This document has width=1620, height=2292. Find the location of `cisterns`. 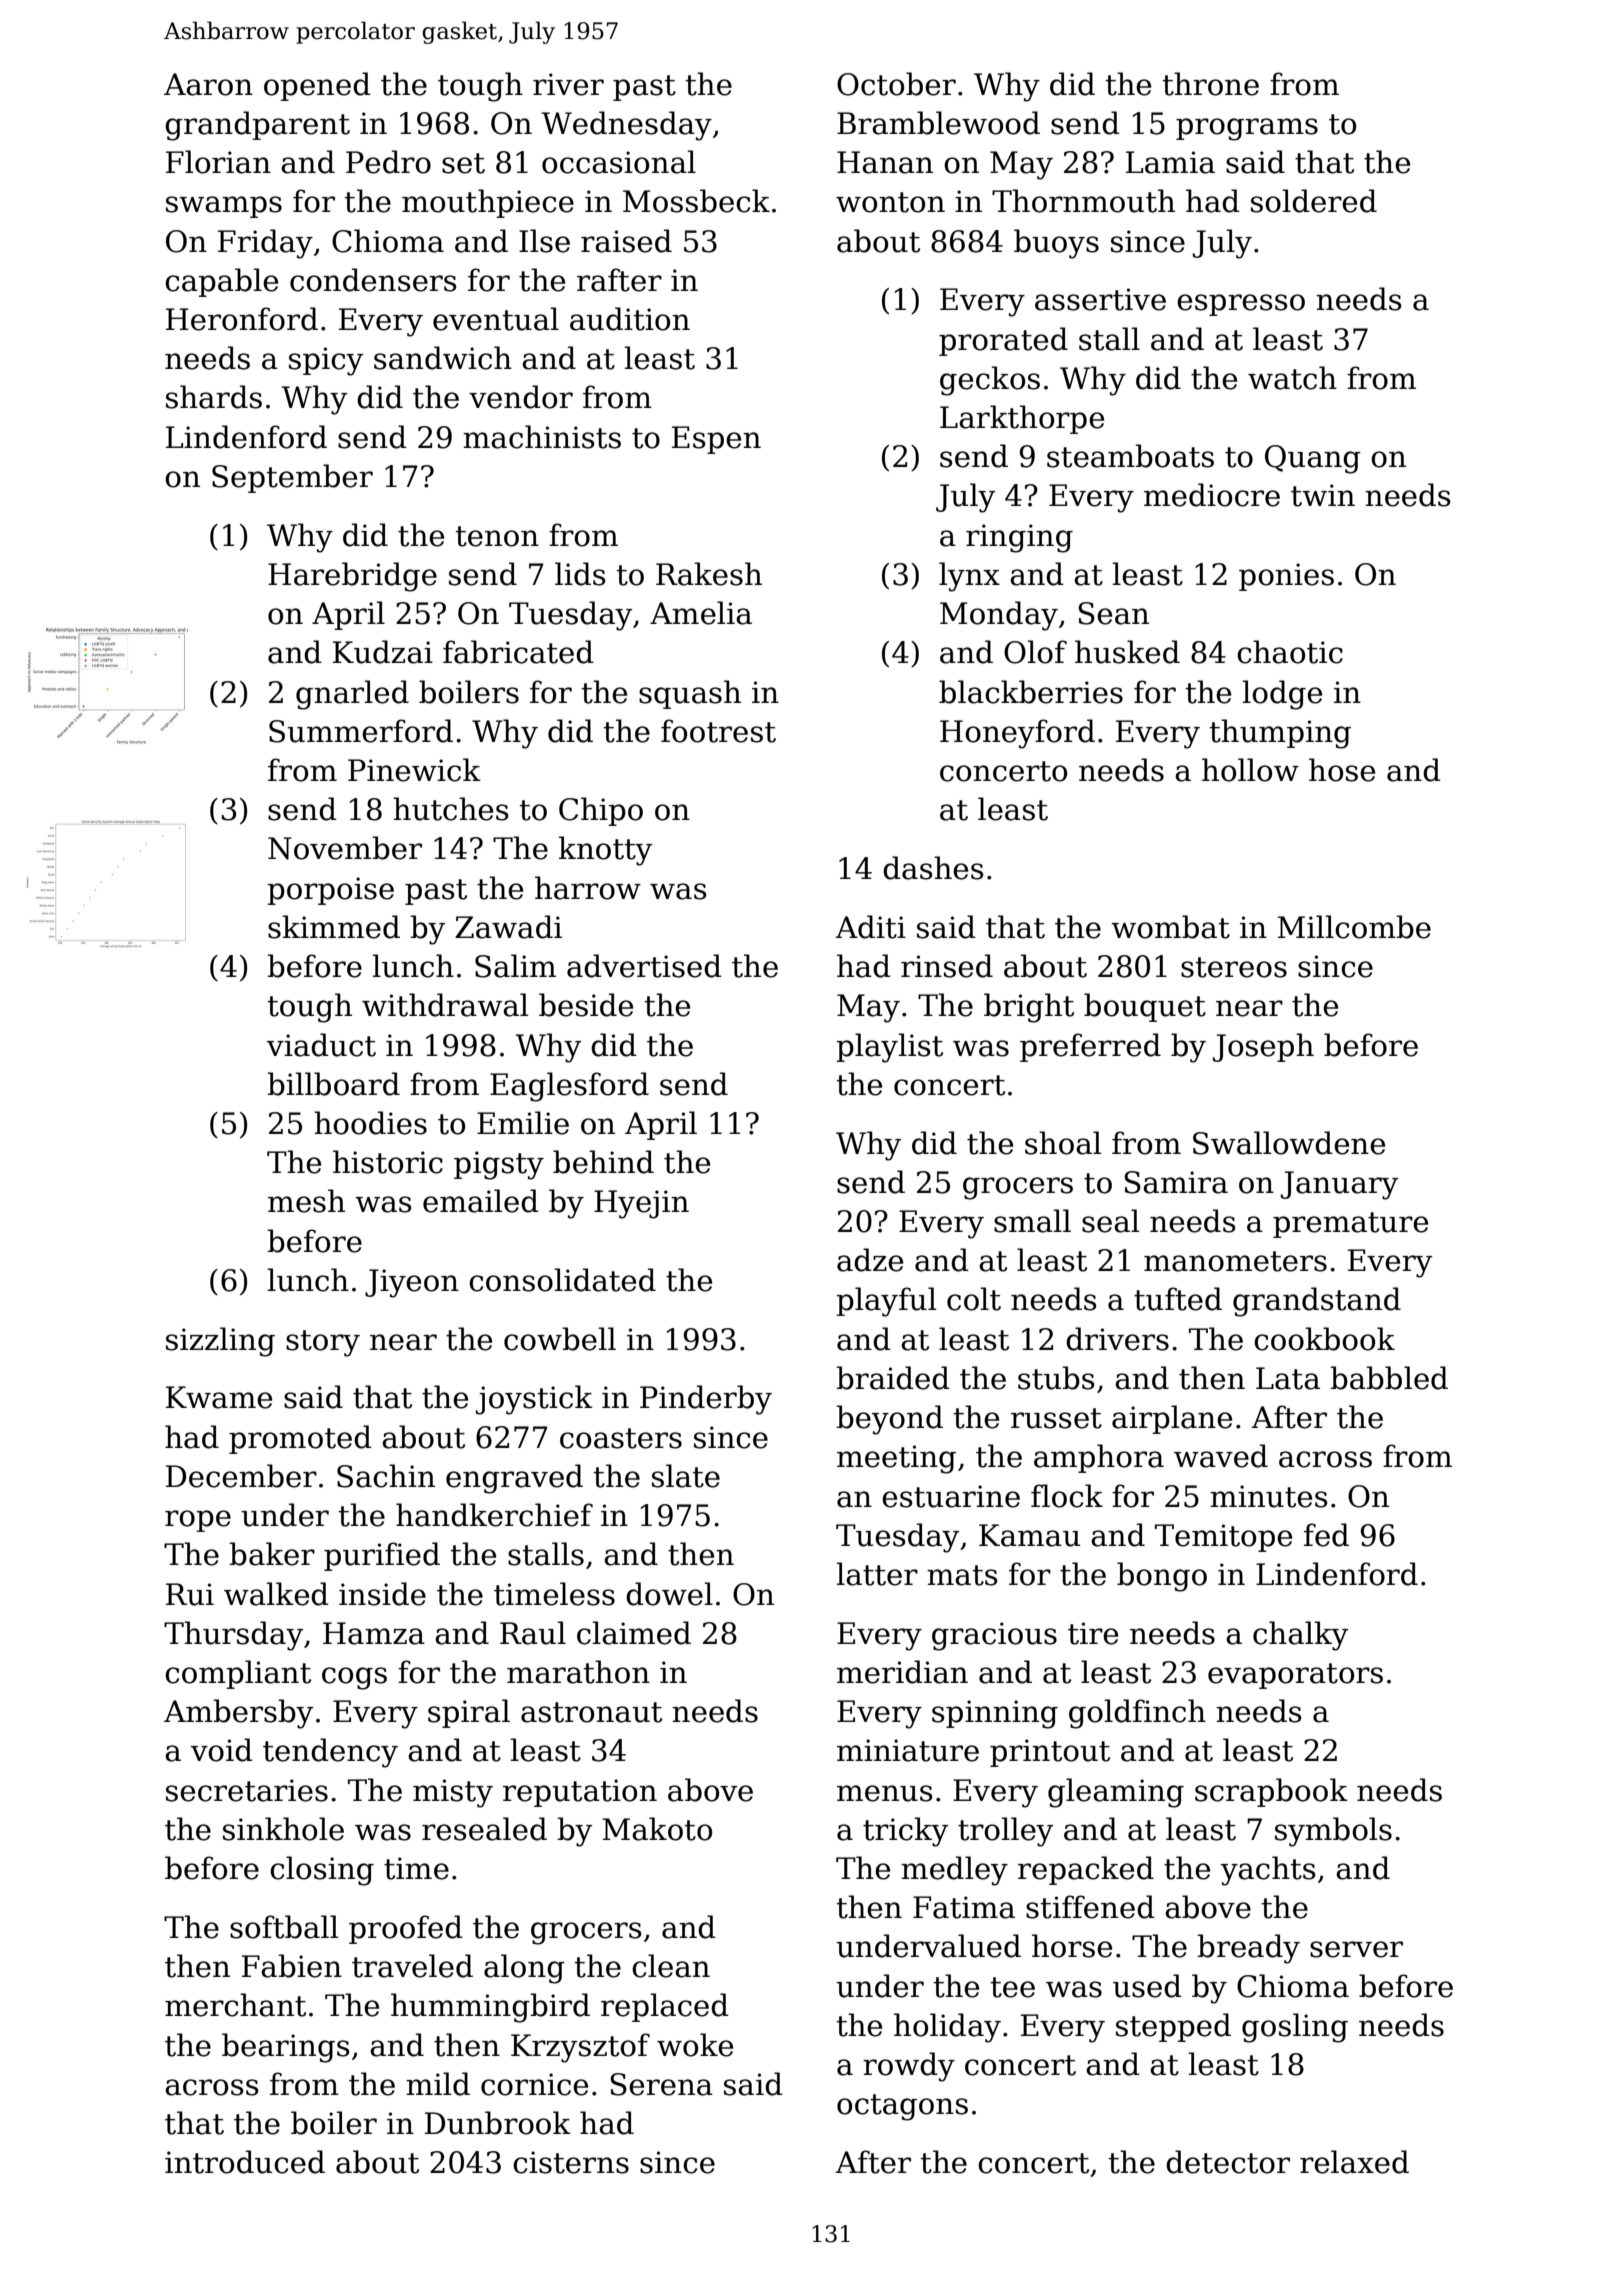

cisterns is located at coordinates (571, 2162).
